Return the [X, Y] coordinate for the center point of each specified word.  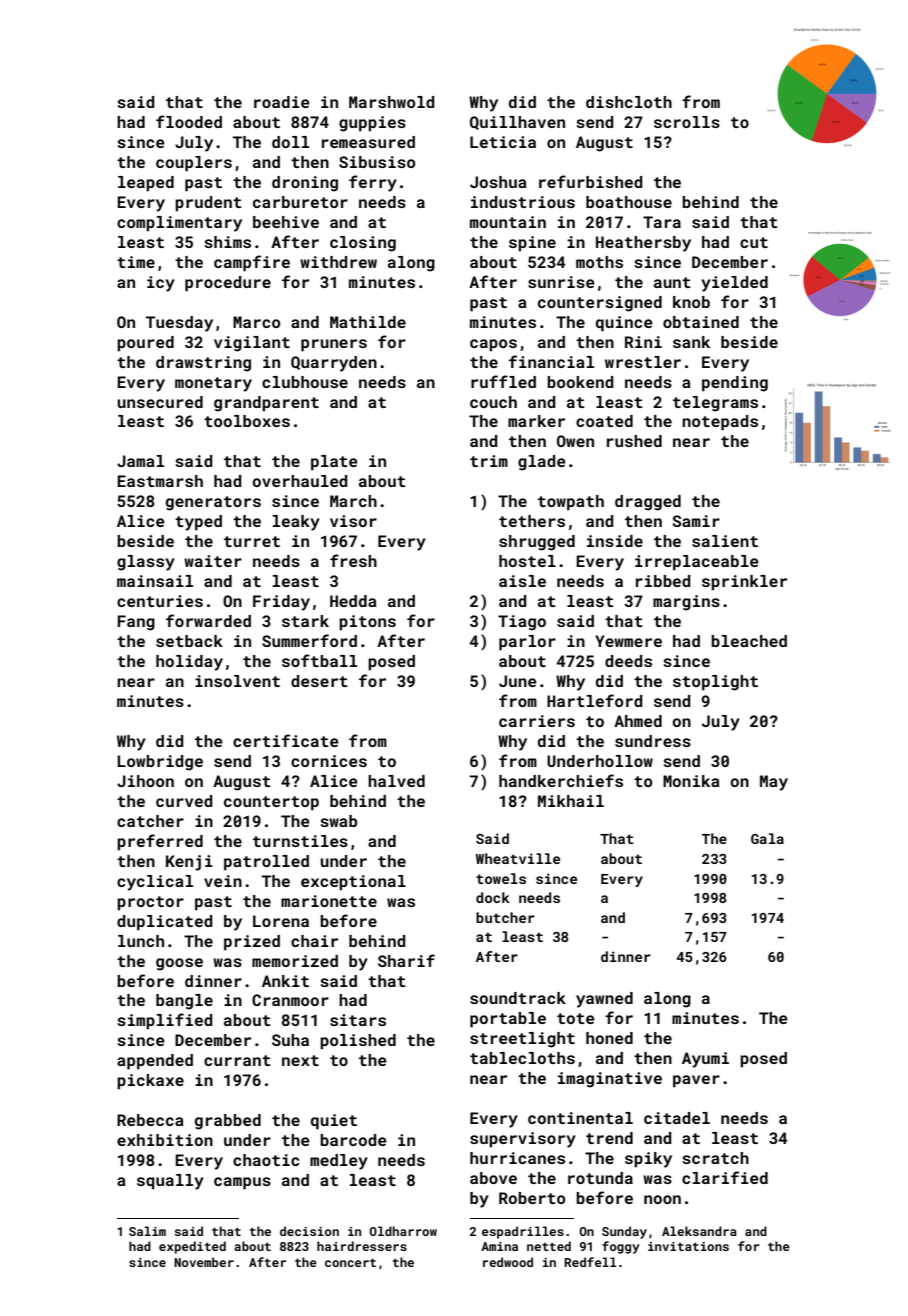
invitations [688, 1246]
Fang [136, 623]
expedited [192, 1247]
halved [396, 781]
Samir [696, 521]
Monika [691, 781]
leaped [146, 184]
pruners [334, 345]
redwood [508, 1262]
